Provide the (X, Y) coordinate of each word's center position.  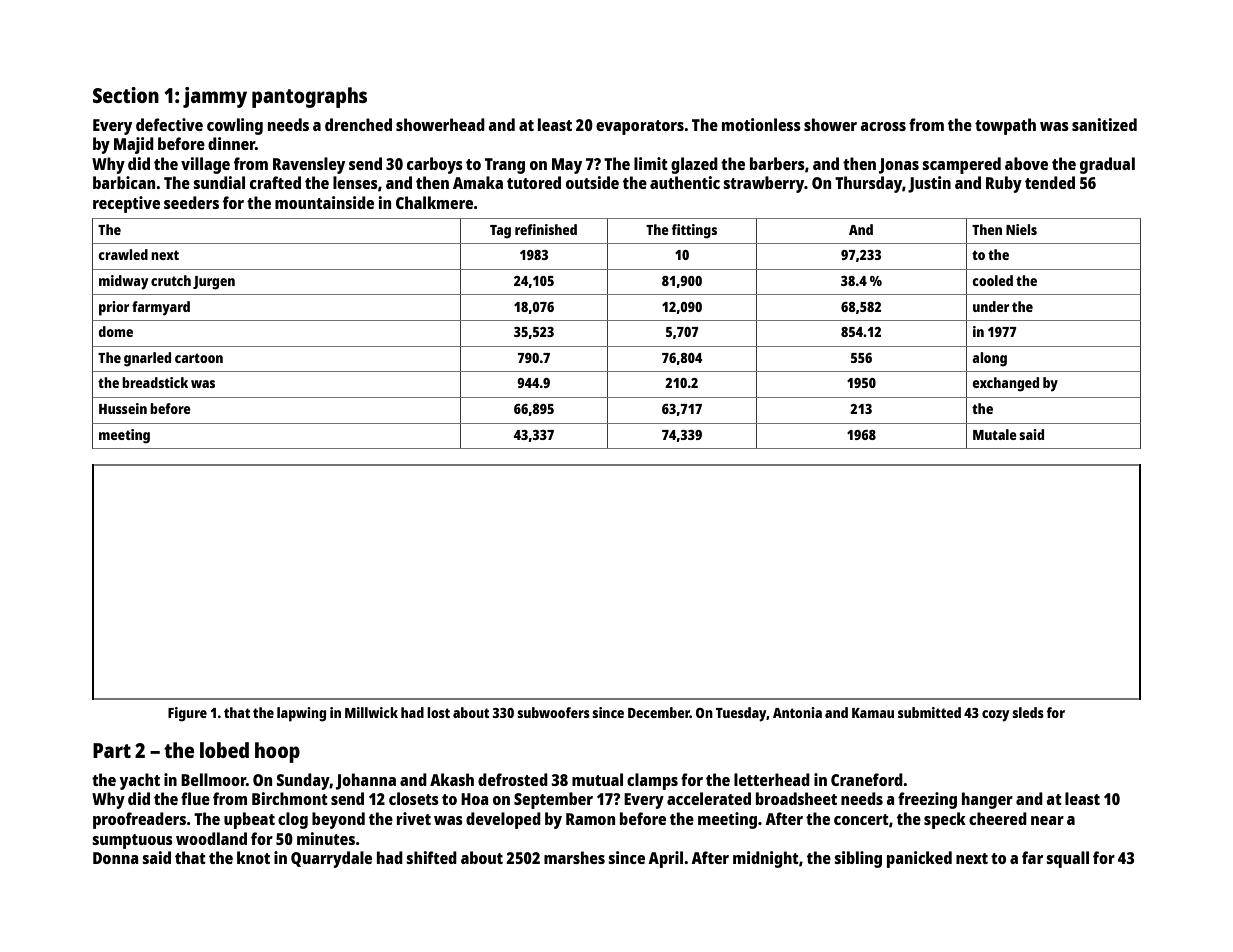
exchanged (1005, 384)
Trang (505, 166)
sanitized (1104, 124)
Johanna (366, 781)
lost (438, 712)
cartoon (199, 358)
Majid (134, 145)
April (665, 859)
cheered (998, 818)
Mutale (995, 434)
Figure (187, 714)
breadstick (155, 382)
